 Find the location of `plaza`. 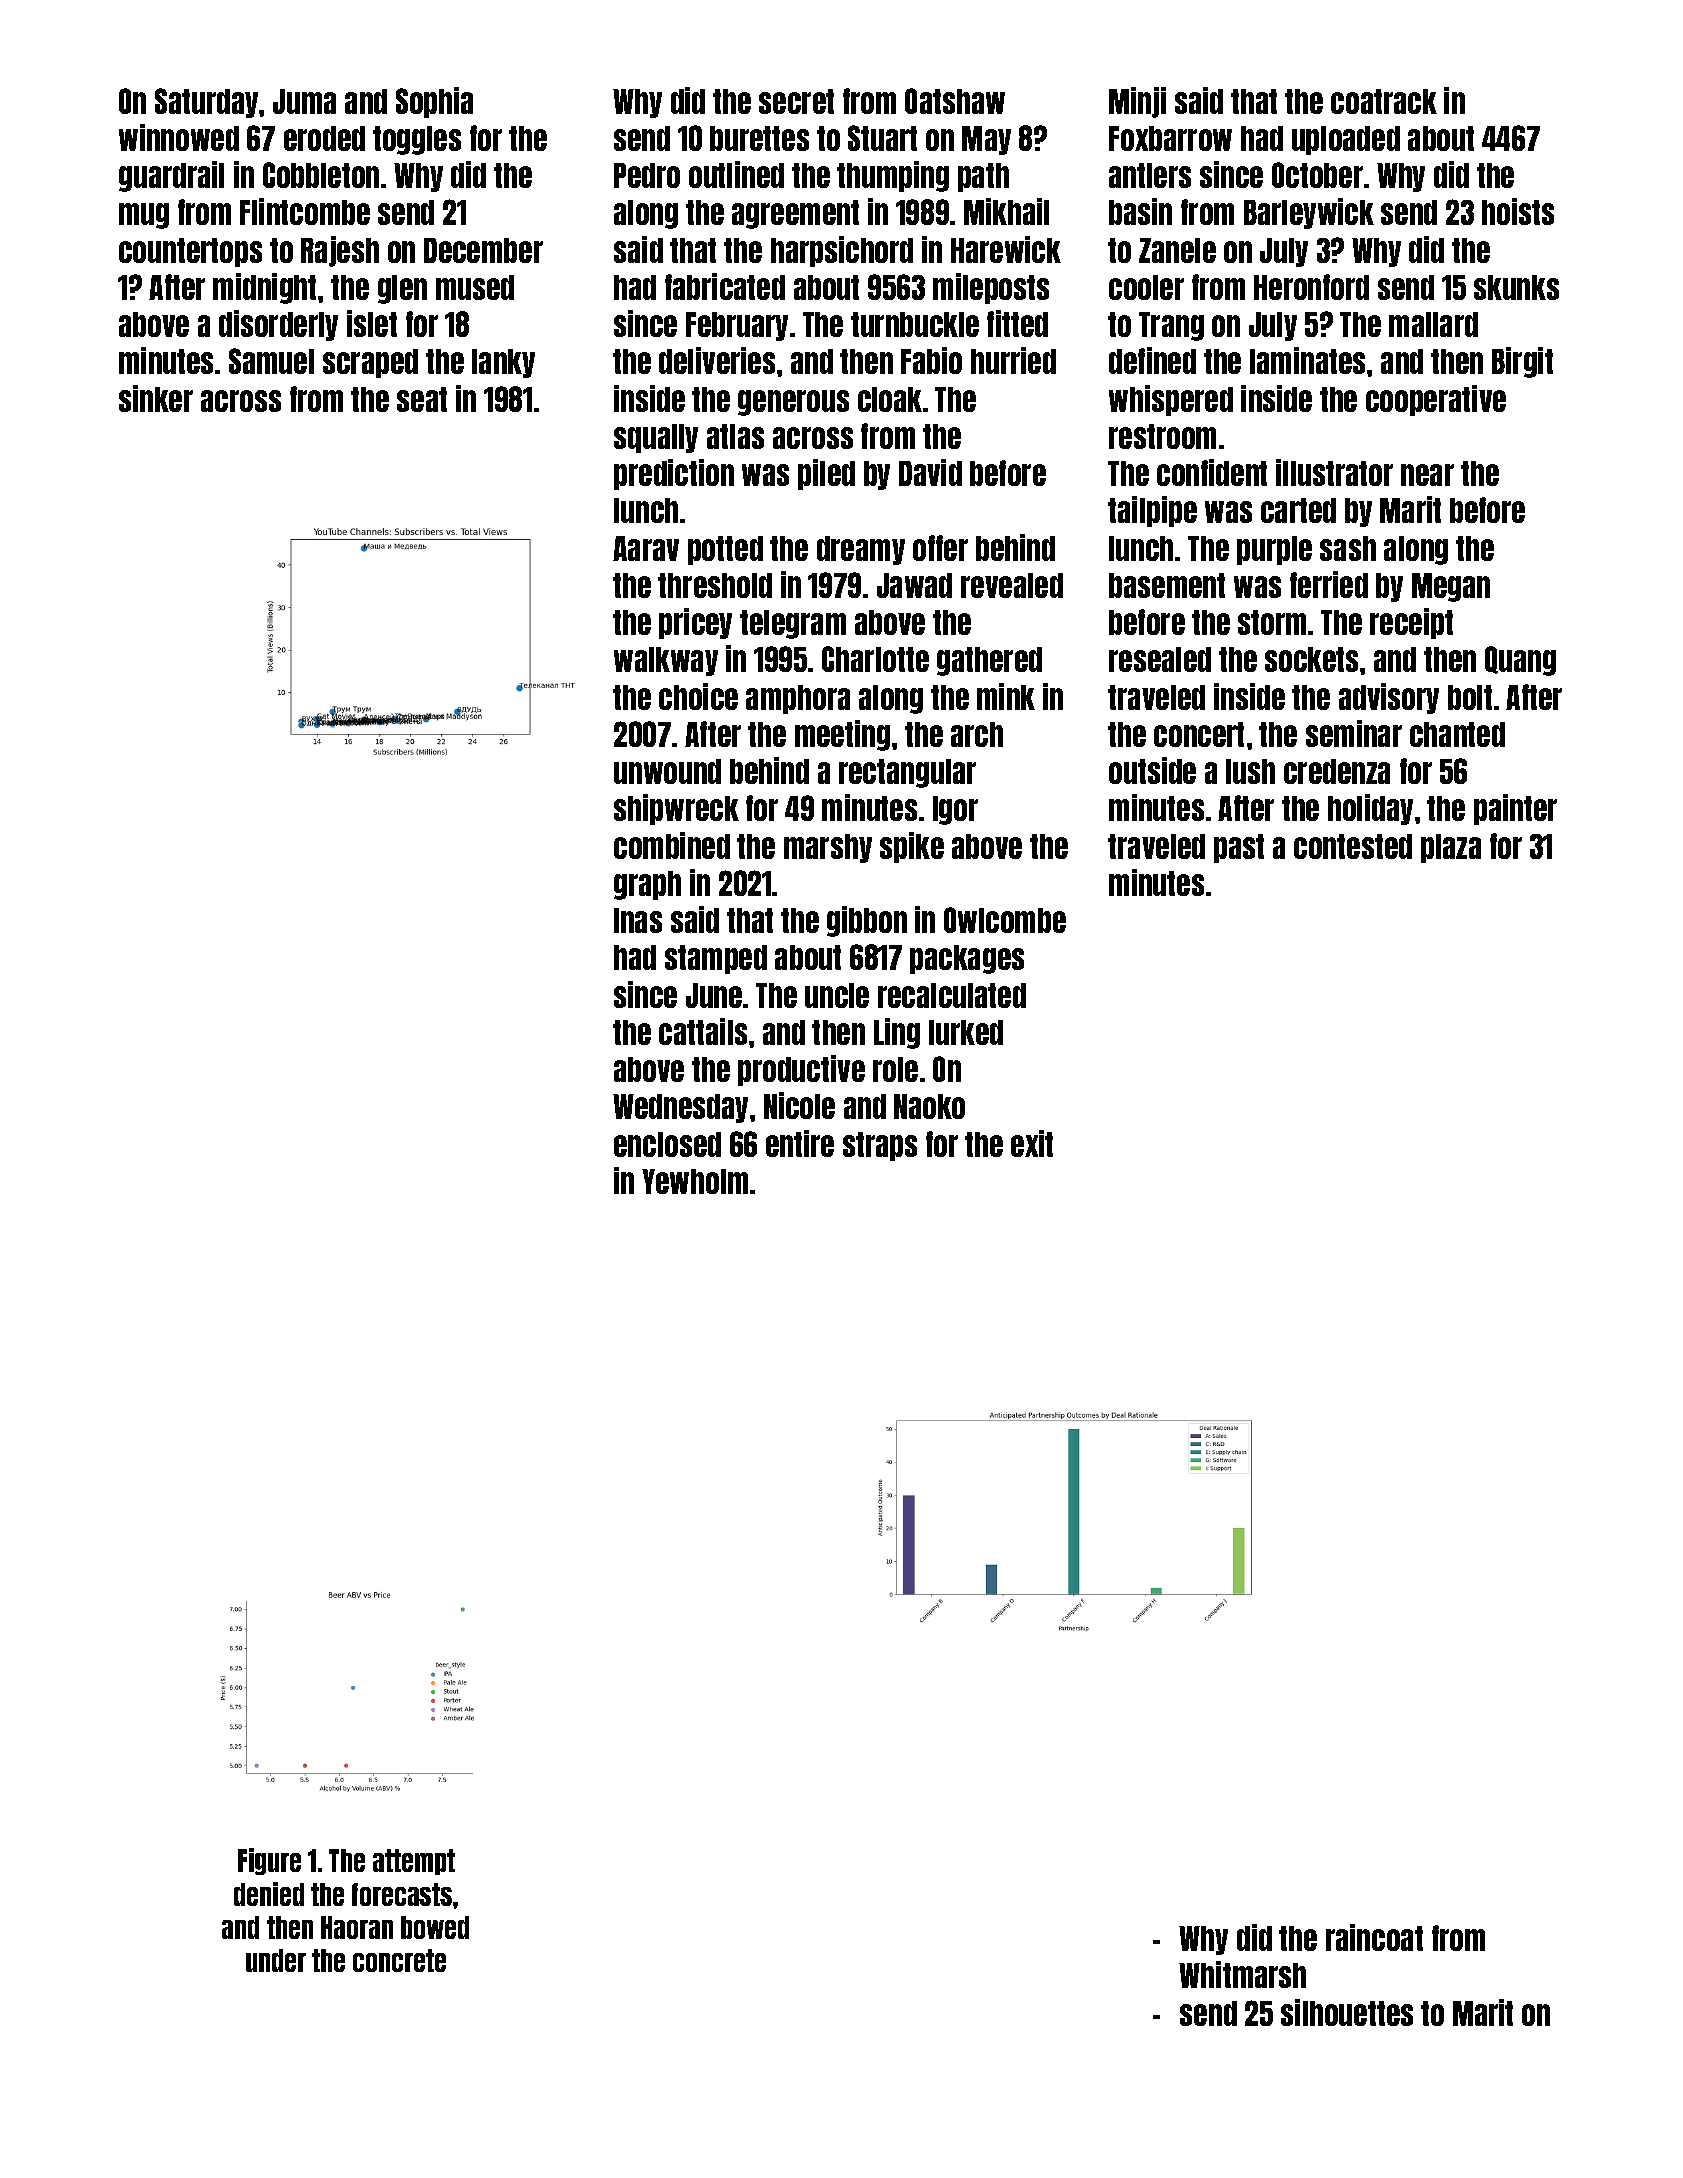

plaza is located at coordinates (1451, 848).
